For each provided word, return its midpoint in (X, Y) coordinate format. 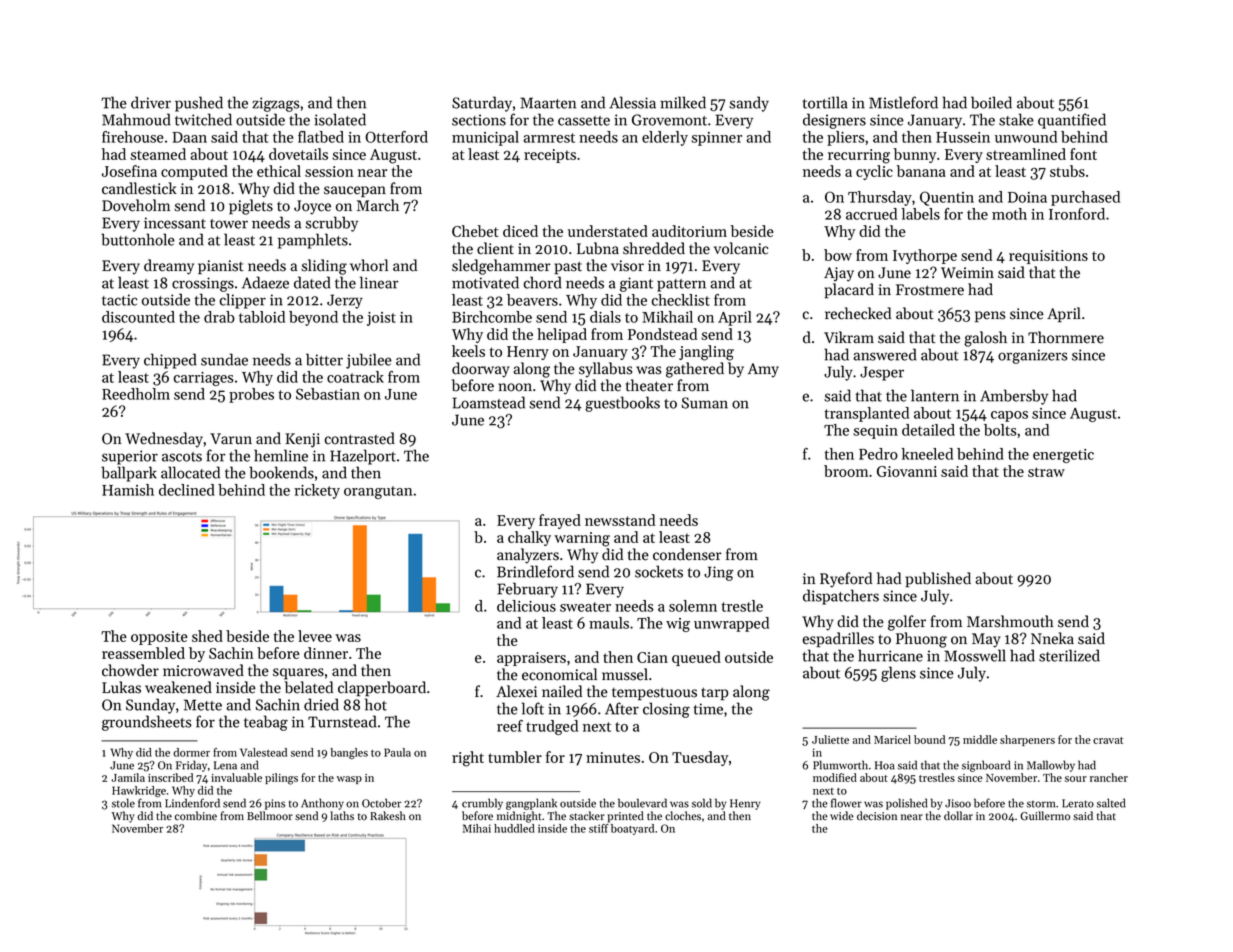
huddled (514, 828)
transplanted (866, 414)
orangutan (378, 492)
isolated (340, 119)
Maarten (548, 103)
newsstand (620, 520)
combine (196, 815)
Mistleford (903, 102)
